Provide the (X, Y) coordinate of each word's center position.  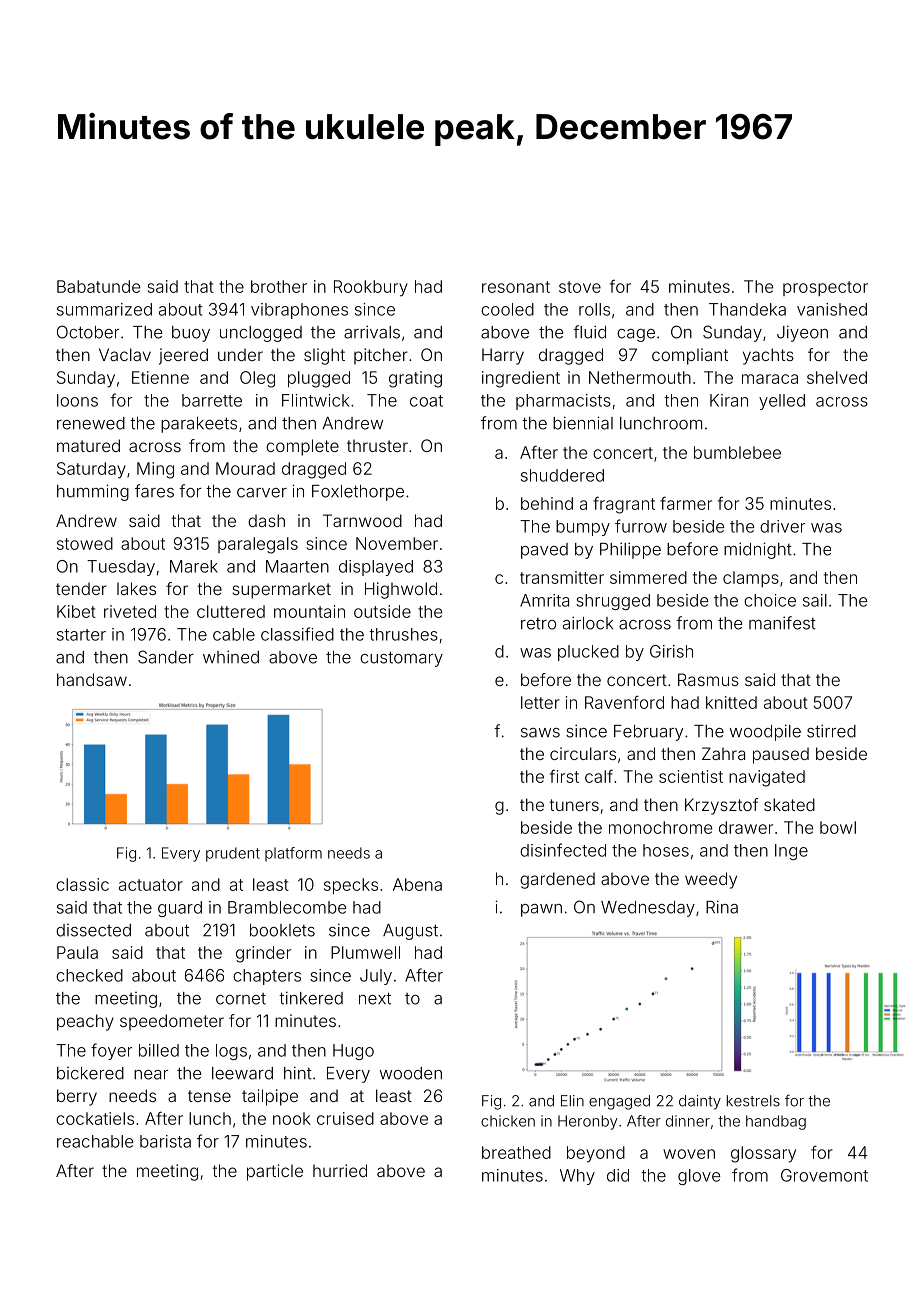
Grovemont (824, 1175)
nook (292, 1118)
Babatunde (98, 286)
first (564, 776)
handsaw (92, 679)
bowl (838, 827)
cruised (345, 1118)
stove (580, 287)
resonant (516, 287)
